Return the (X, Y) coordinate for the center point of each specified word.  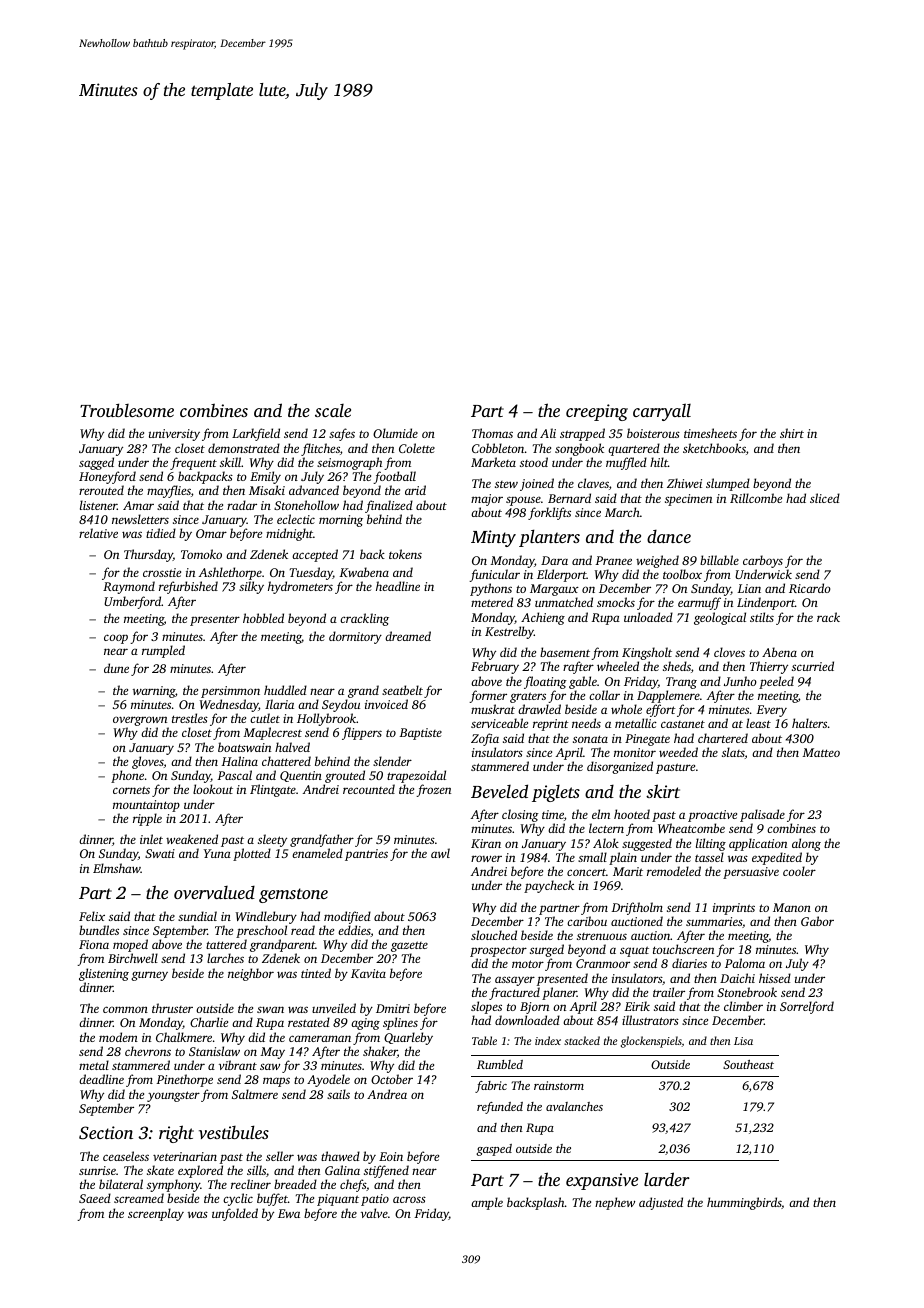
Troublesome (127, 410)
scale (333, 410)
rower (486, 858)
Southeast (748, 1064)
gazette (409, 947)
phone (127, 776)
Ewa (289, 1213)
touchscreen (683, 949)
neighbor (251, 974)
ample (487, 1203)
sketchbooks (714, 448)
